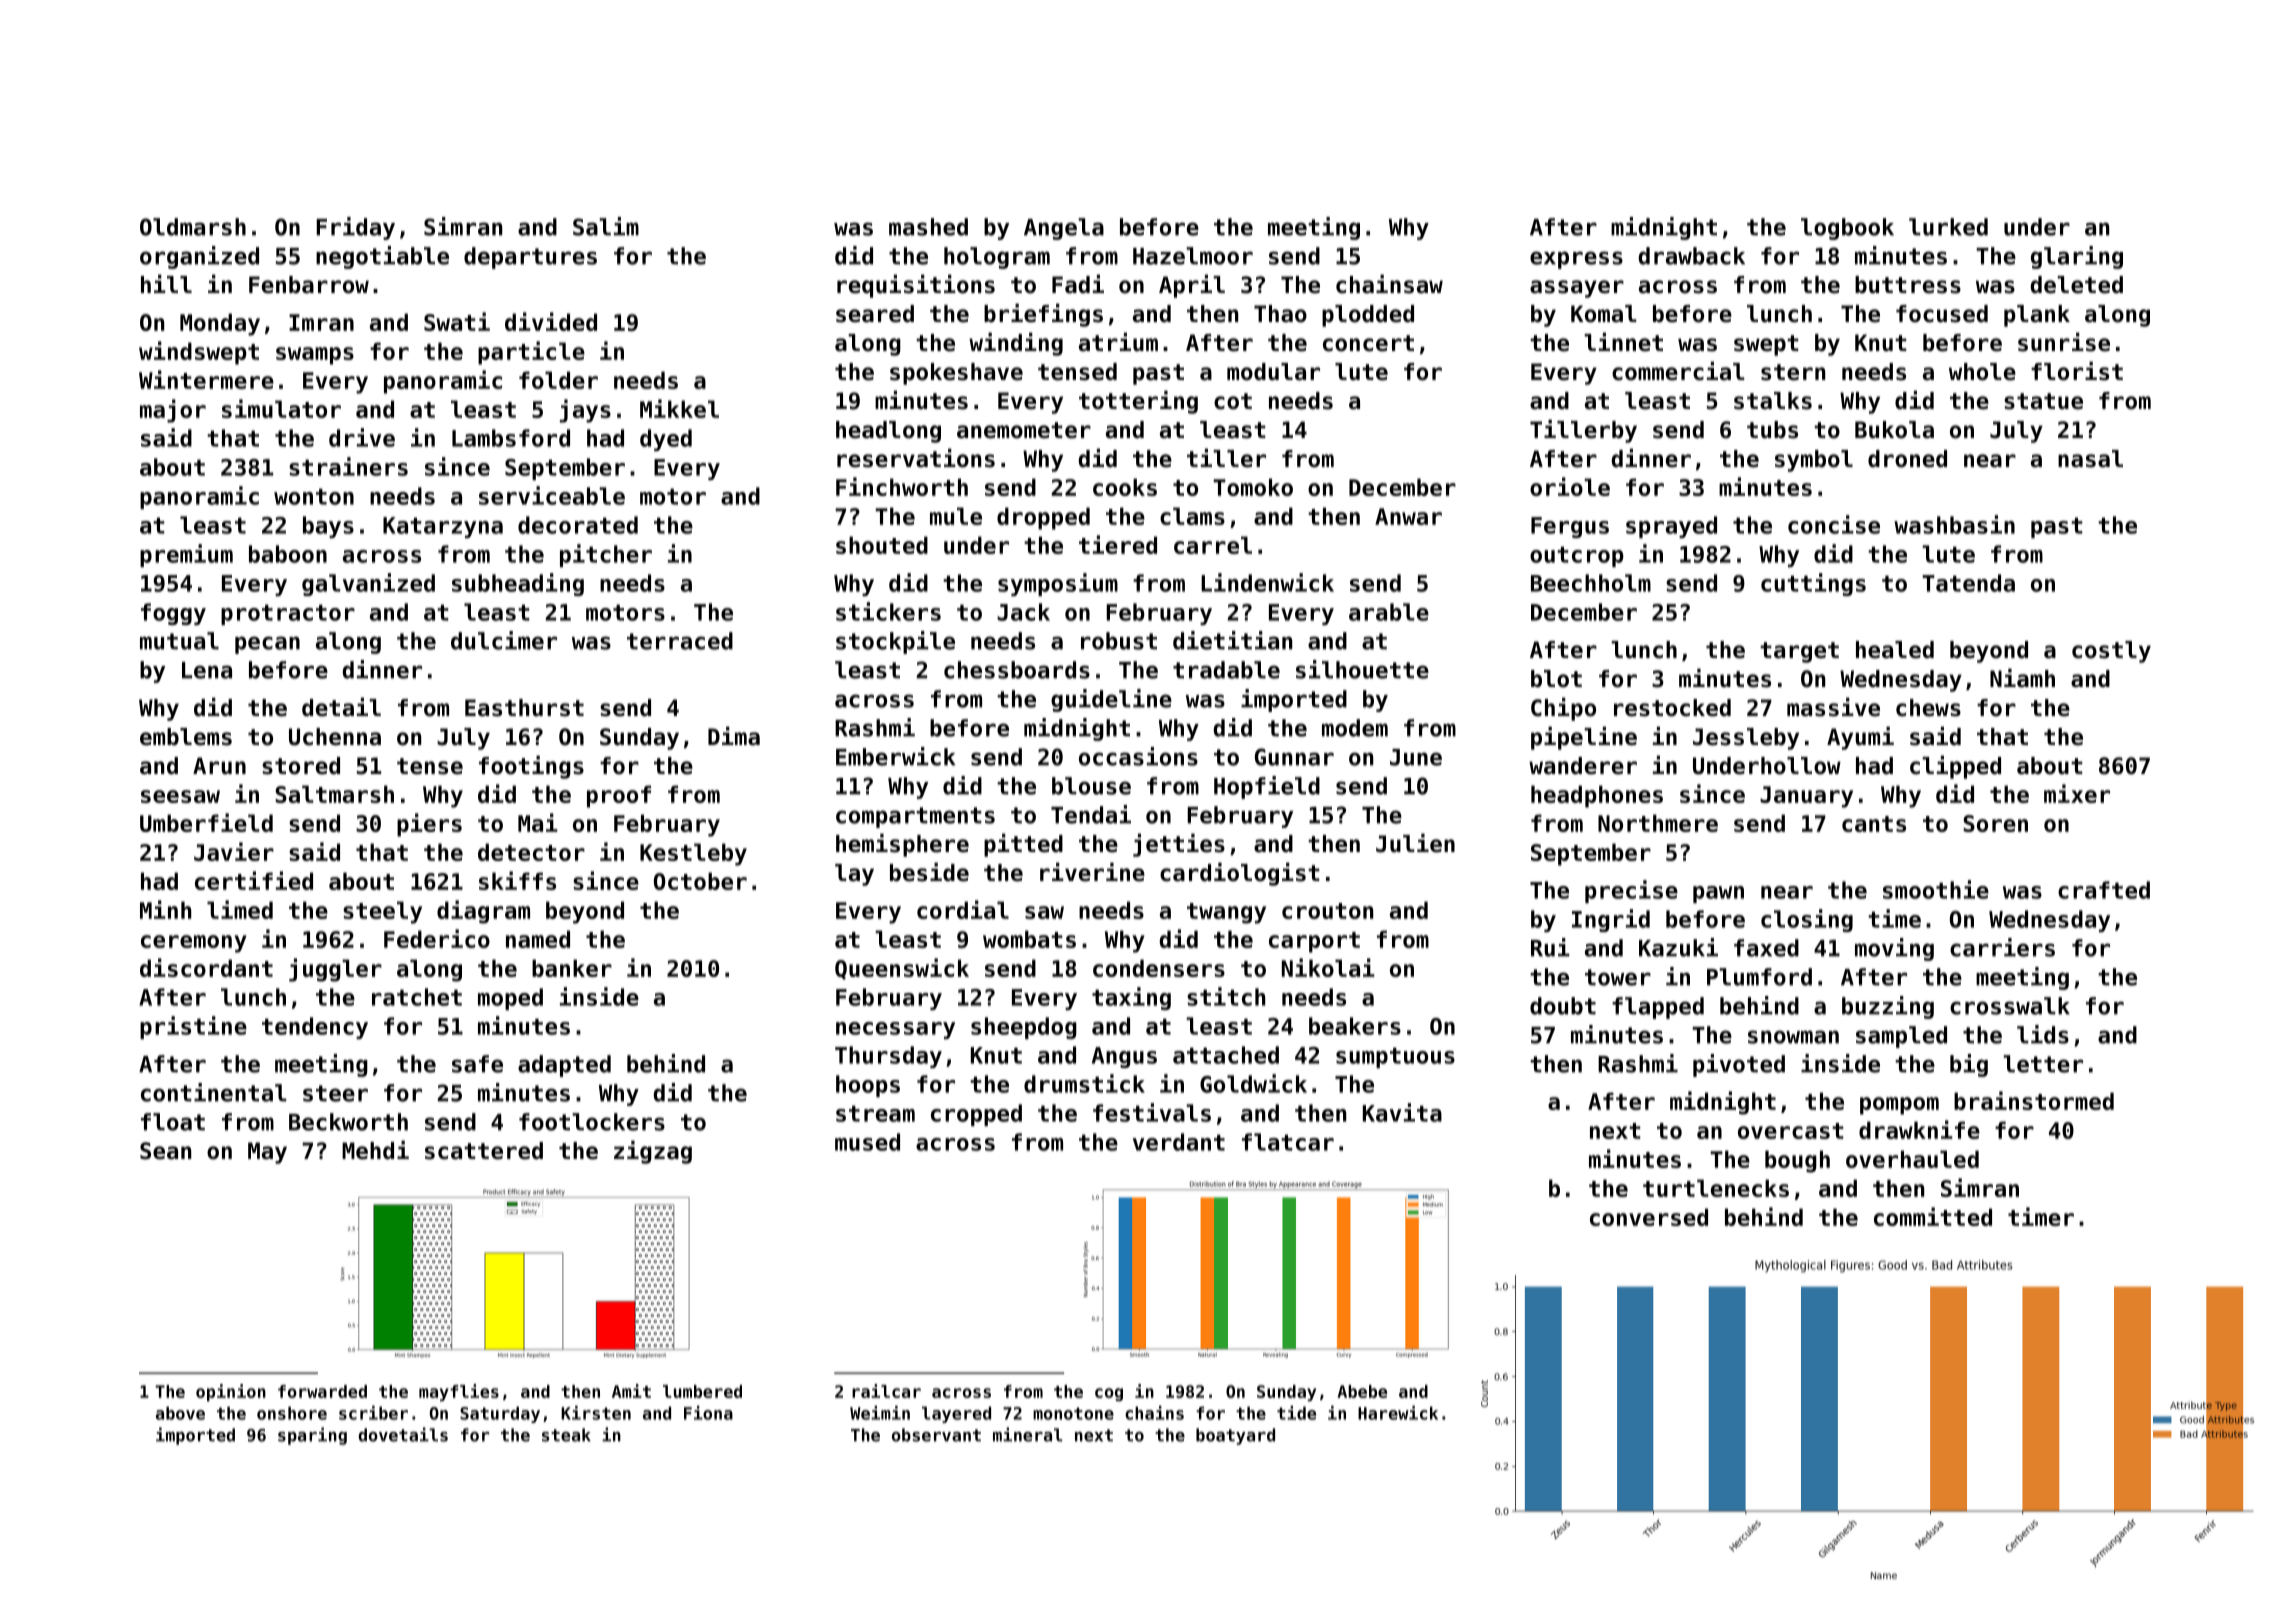 Image resolution: width=2292 pixels, height=1620 pixels. What do you see at coordinates (1968, 583) in the screenshot?
I see `Tatenda` at bounding box center [1968, 583].
